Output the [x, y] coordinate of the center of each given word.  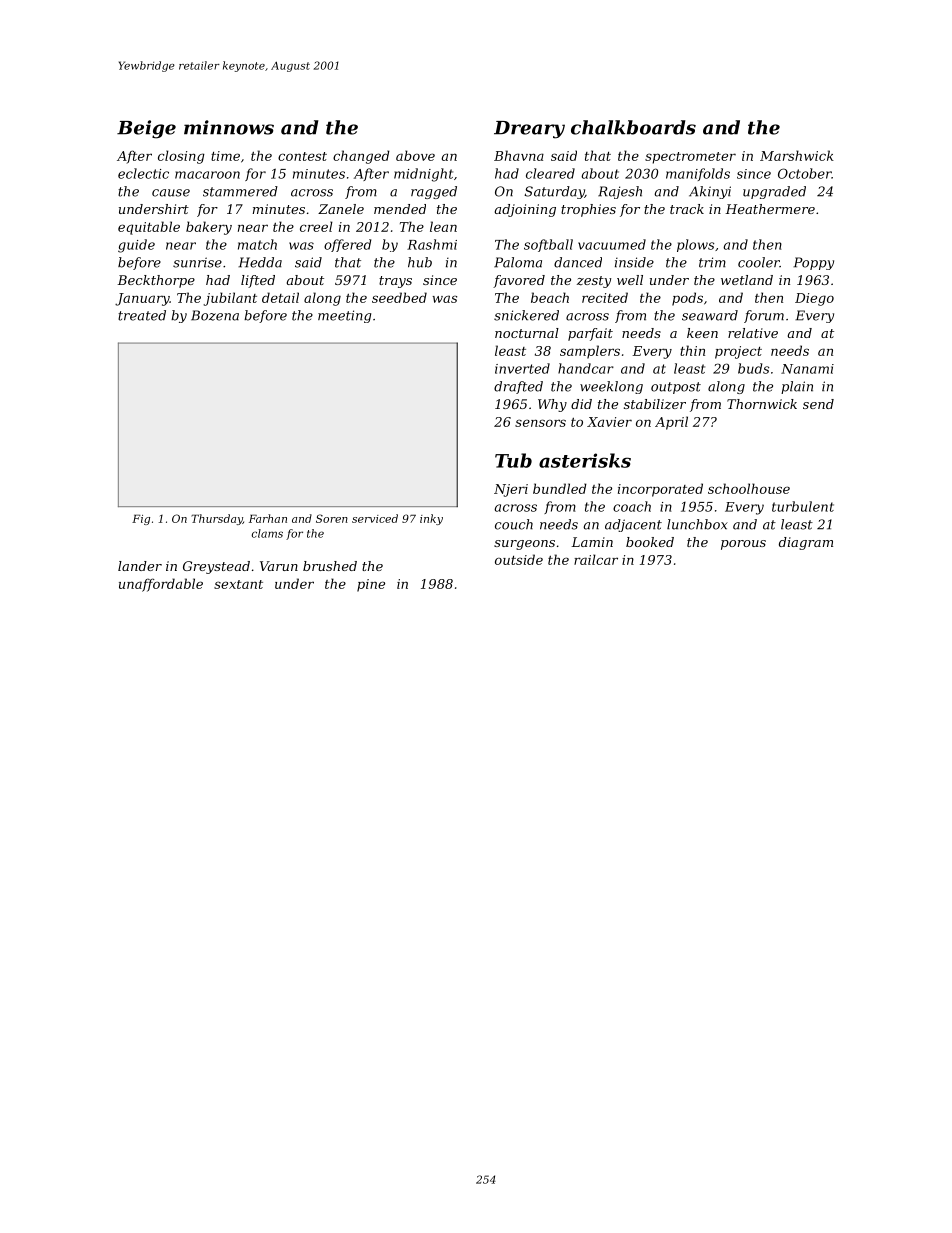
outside [519, 559]
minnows [229, 127]
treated [142, 315]
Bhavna [519, 155]
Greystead [216, 567]
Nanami [807, 369]
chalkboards [633, 127]
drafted [518, 387]
